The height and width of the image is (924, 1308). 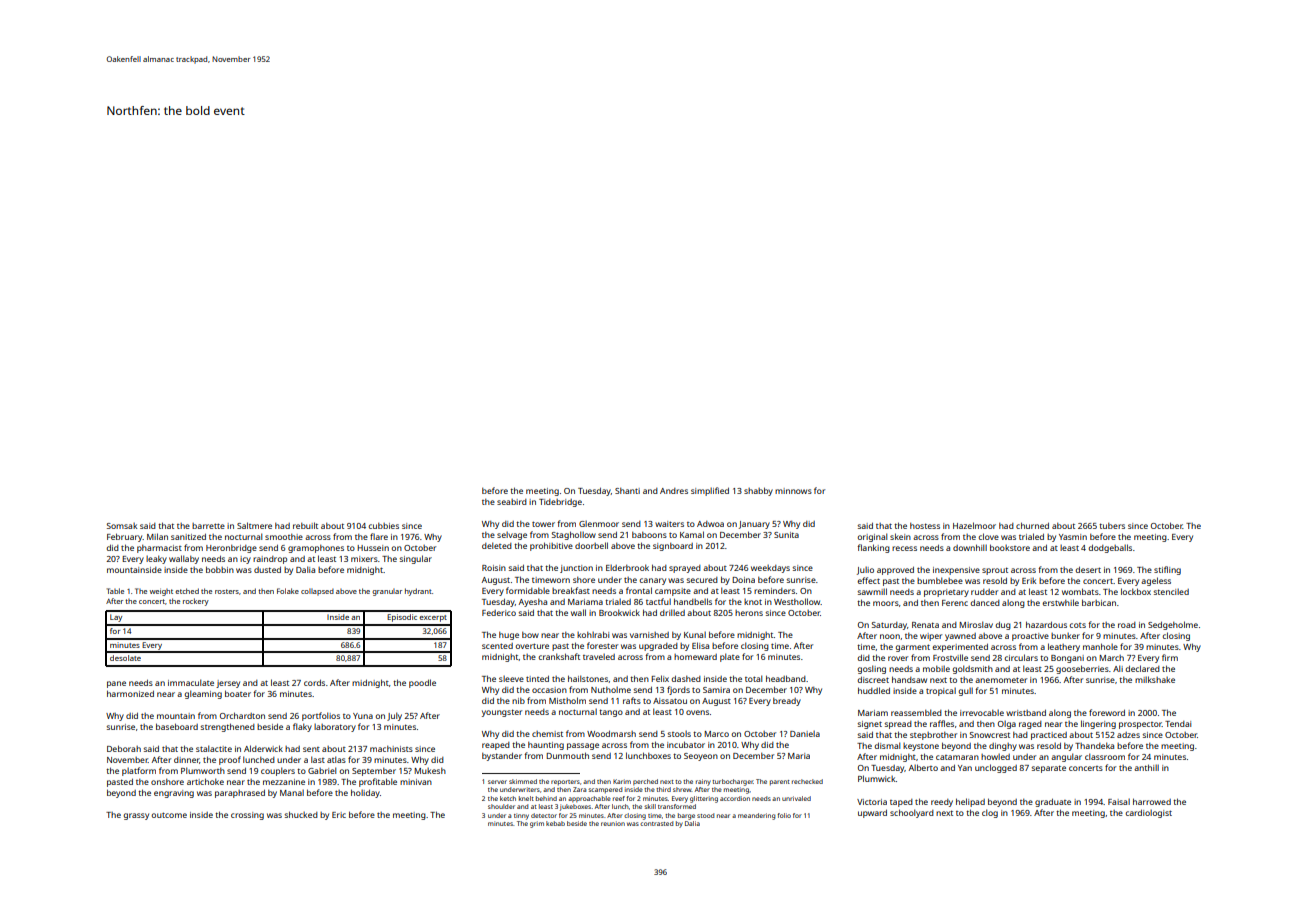 I want to click on poodle, so click(x=422, y=683).
